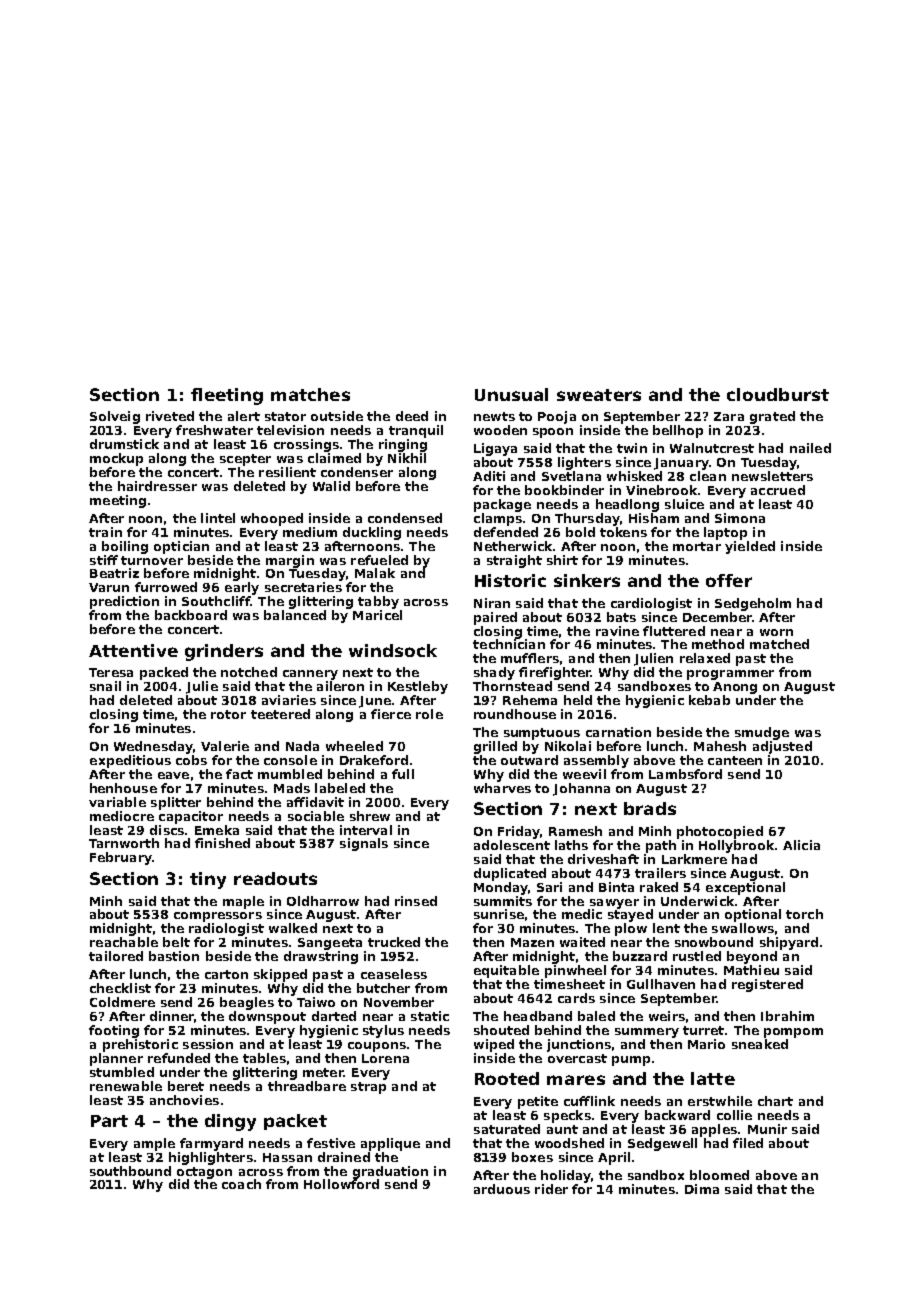 This image has width=924, height=1308. What do you see at coordinates (529, 760) in the image?
I see `outward` at bounding box center [529, 760].
